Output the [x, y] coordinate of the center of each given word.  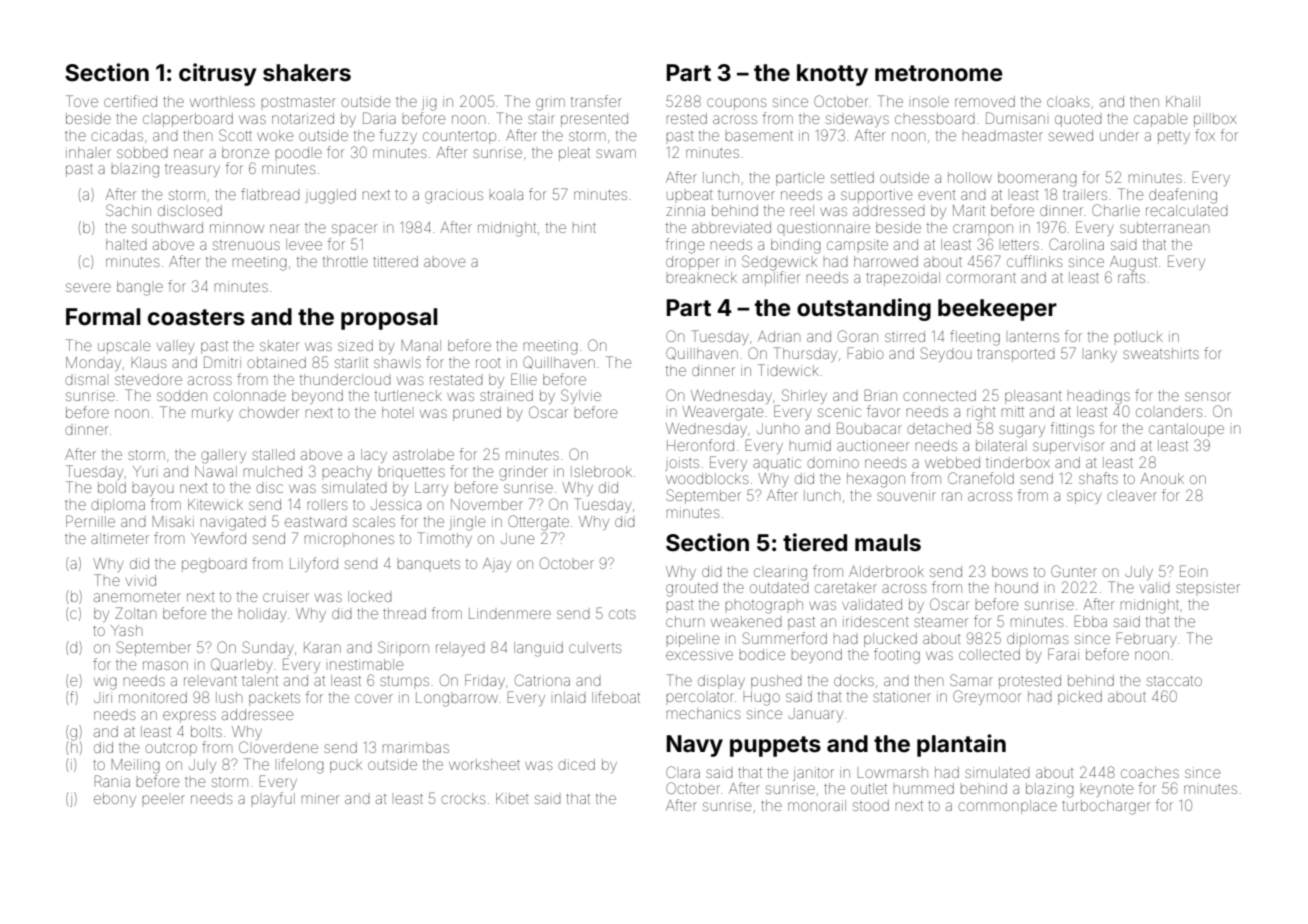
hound [1016, 587]
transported [1016, 355]
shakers [307, 73]
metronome [939, 73]
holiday [263, 615]
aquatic [777, 462]
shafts [1098, 478]
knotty [832, 75]
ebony [115, 800]
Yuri [144, 471]
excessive [699, 654]
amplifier [771, 278]
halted [126, 244]
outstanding [864, 309]
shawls [397, 362]
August [1133, 263]
